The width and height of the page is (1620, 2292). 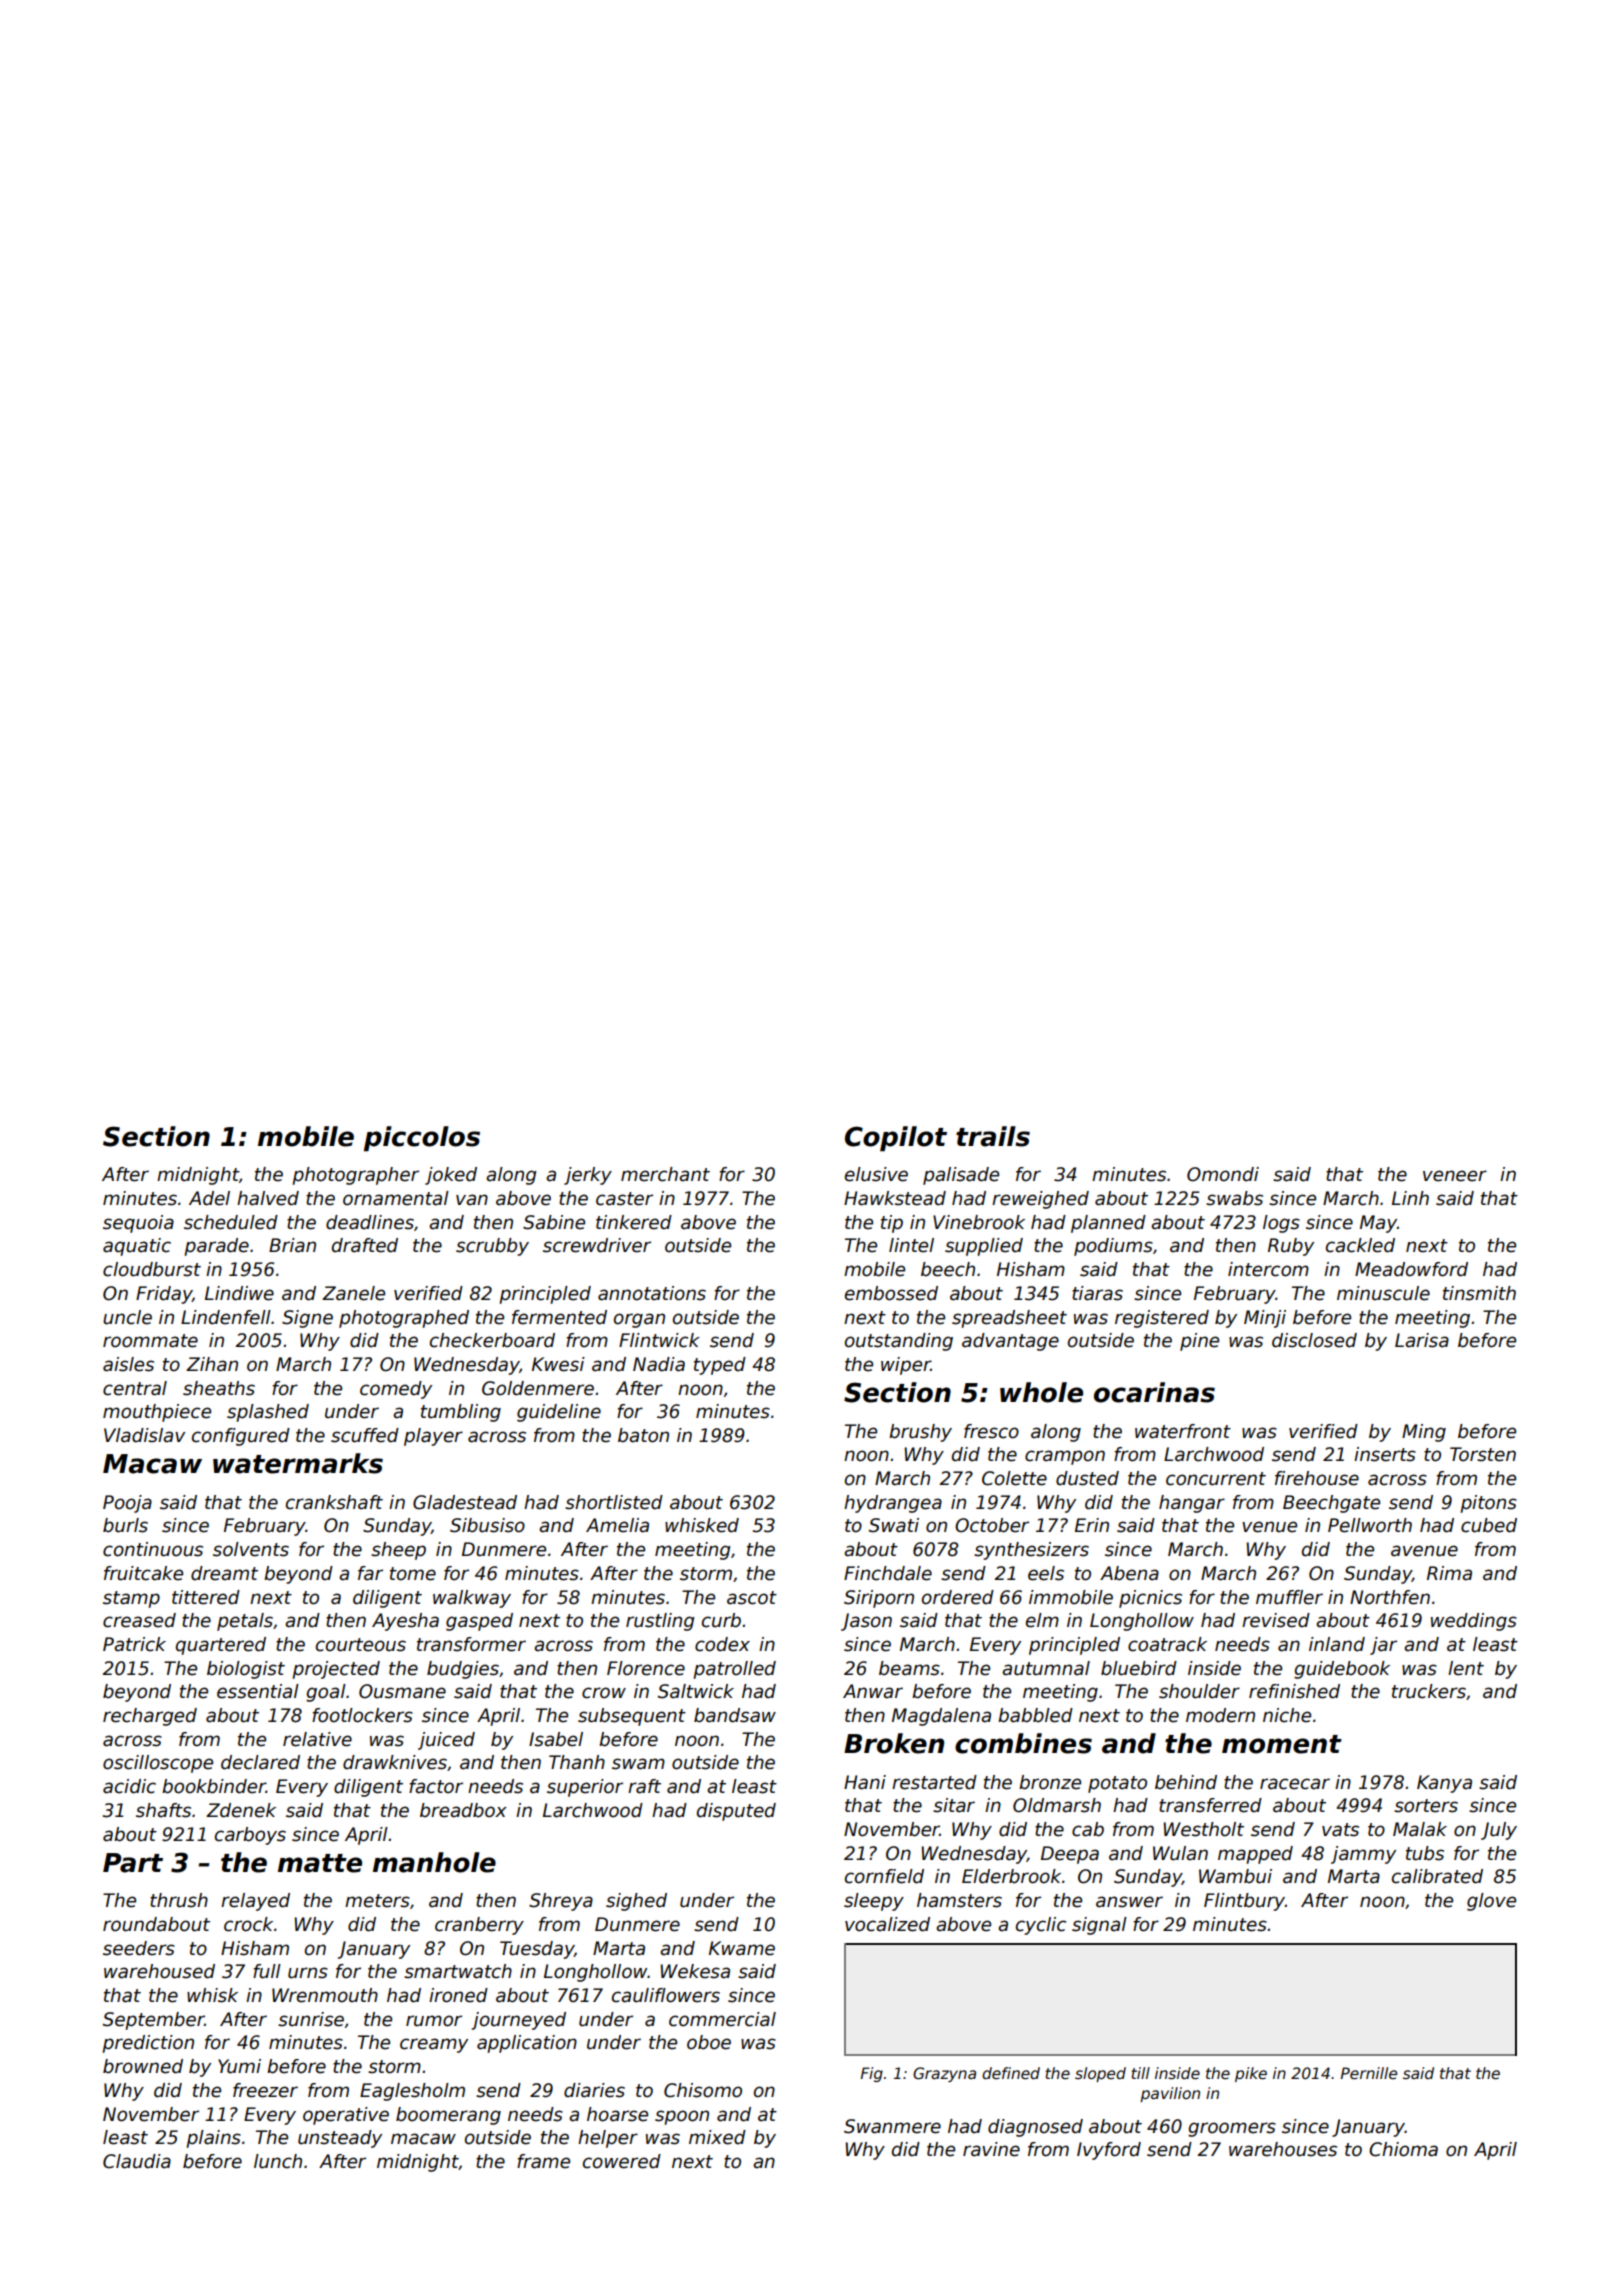 I want to click on seeders, so click(x=139, y=1948).
